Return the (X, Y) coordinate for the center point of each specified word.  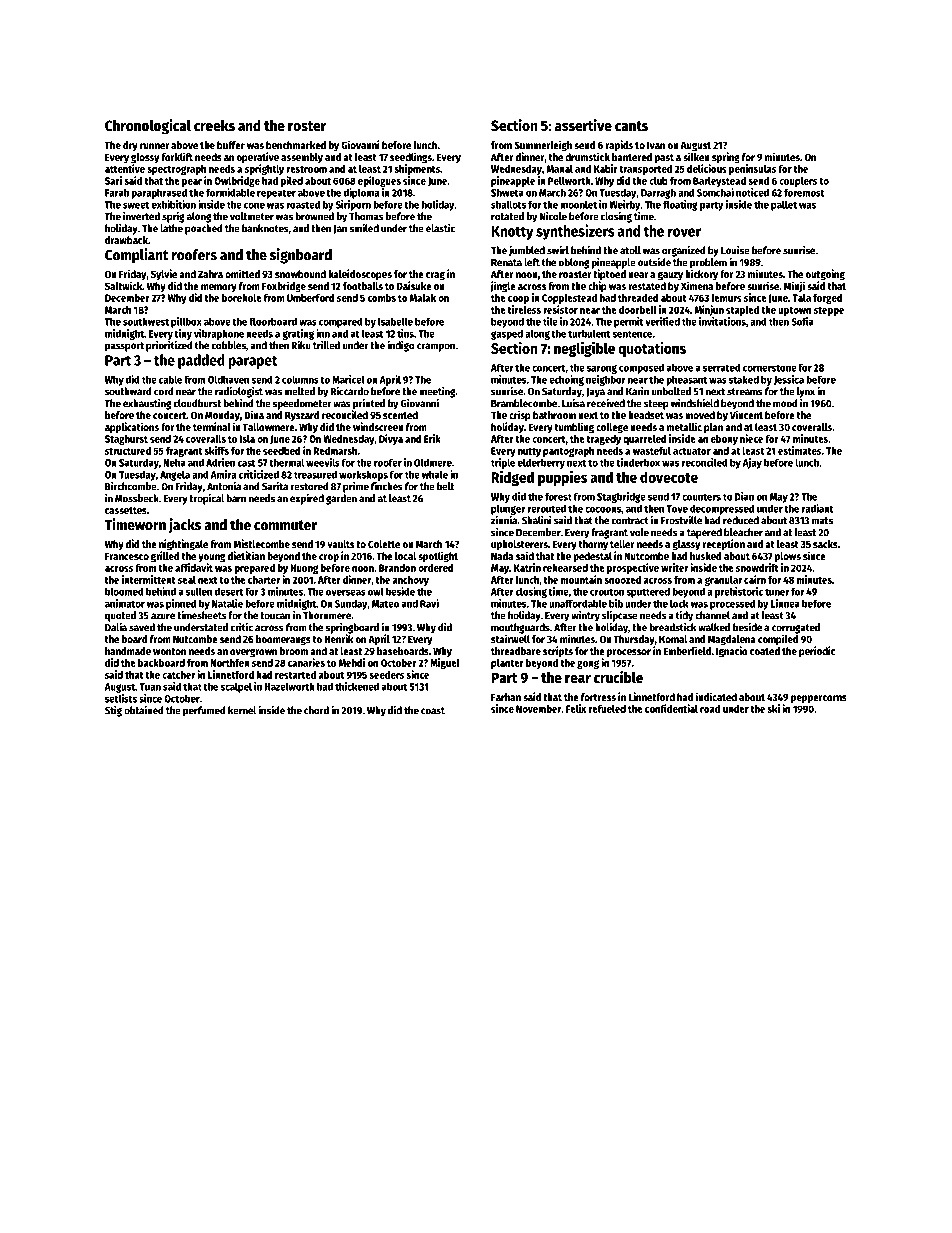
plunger (508, 509)
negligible (584, 349)
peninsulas (752, 169)
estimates (799, 450)
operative (258, 158)
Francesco (127, 556)
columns (300, 379)
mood (785, 403)
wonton (169, 651)
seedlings (411, 158)
